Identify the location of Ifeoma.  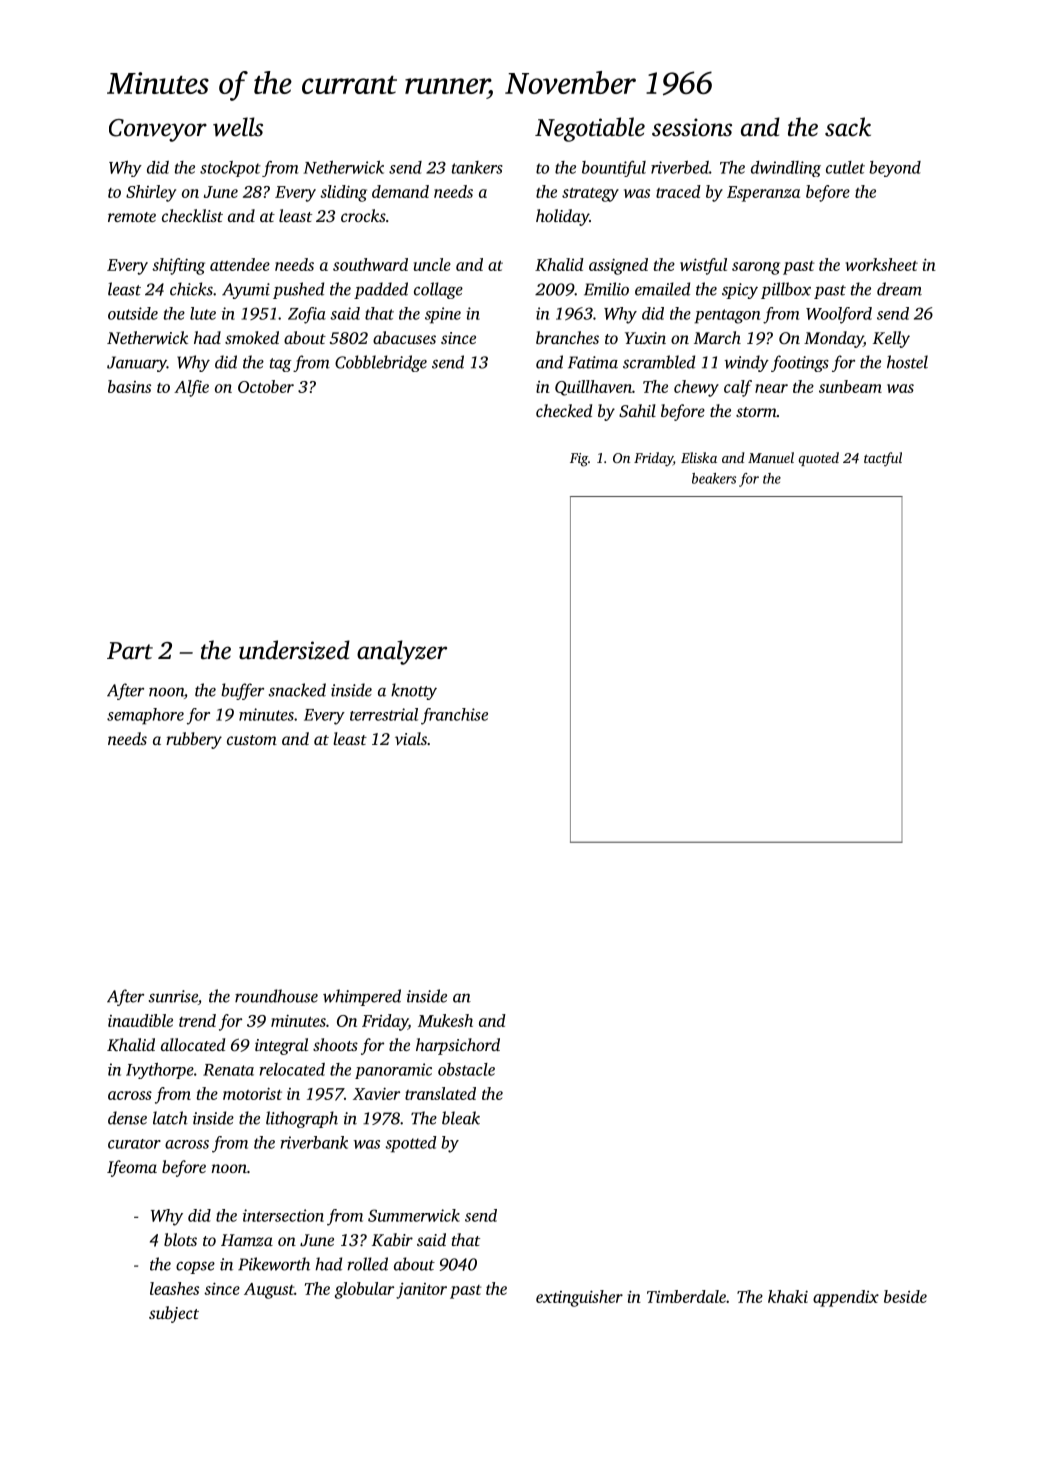
(132, 1168).
